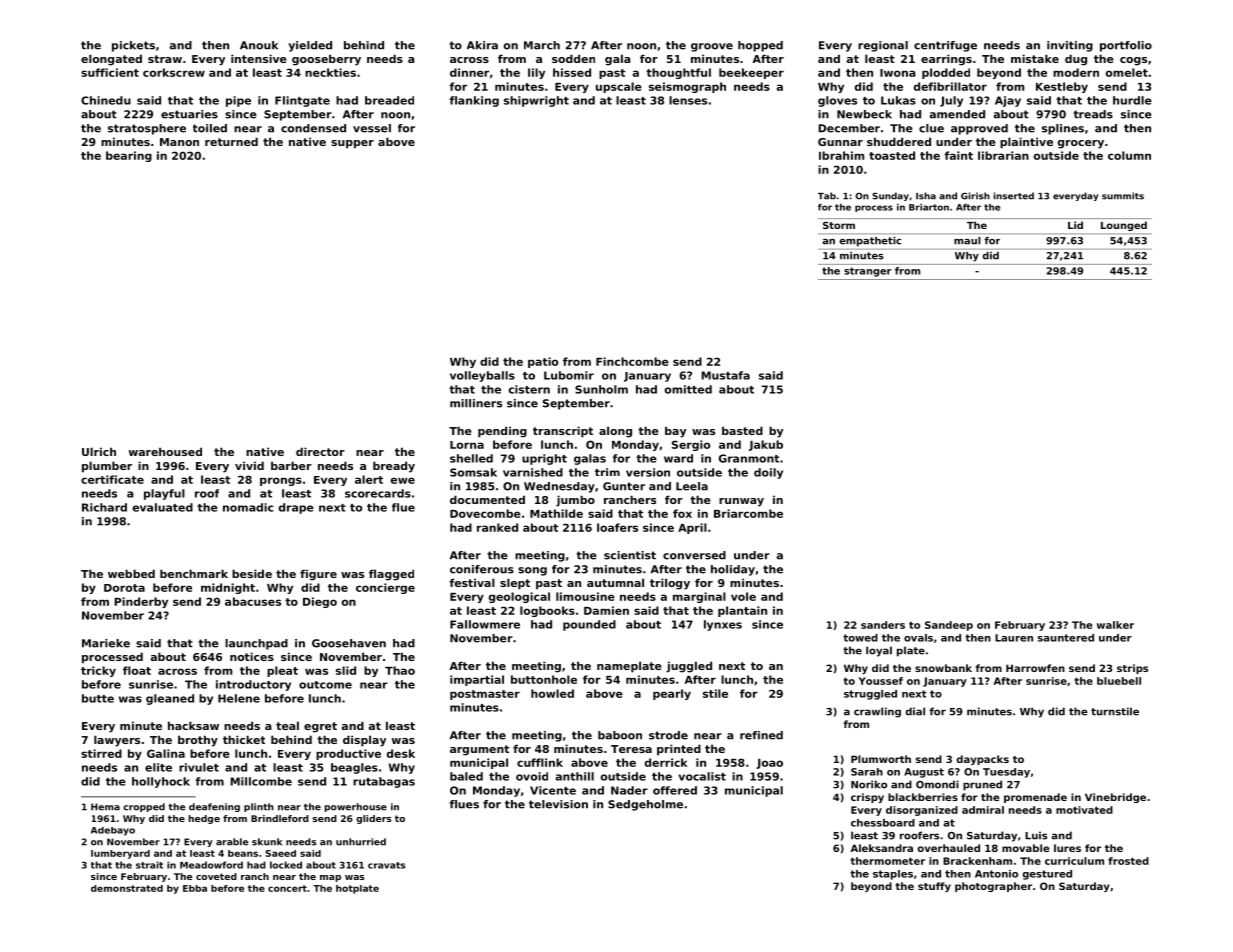 This screenshot has height=952, width=1233. Describe the element at coordinates (768, 473) in the screenshot. I see `doily` at that location.
